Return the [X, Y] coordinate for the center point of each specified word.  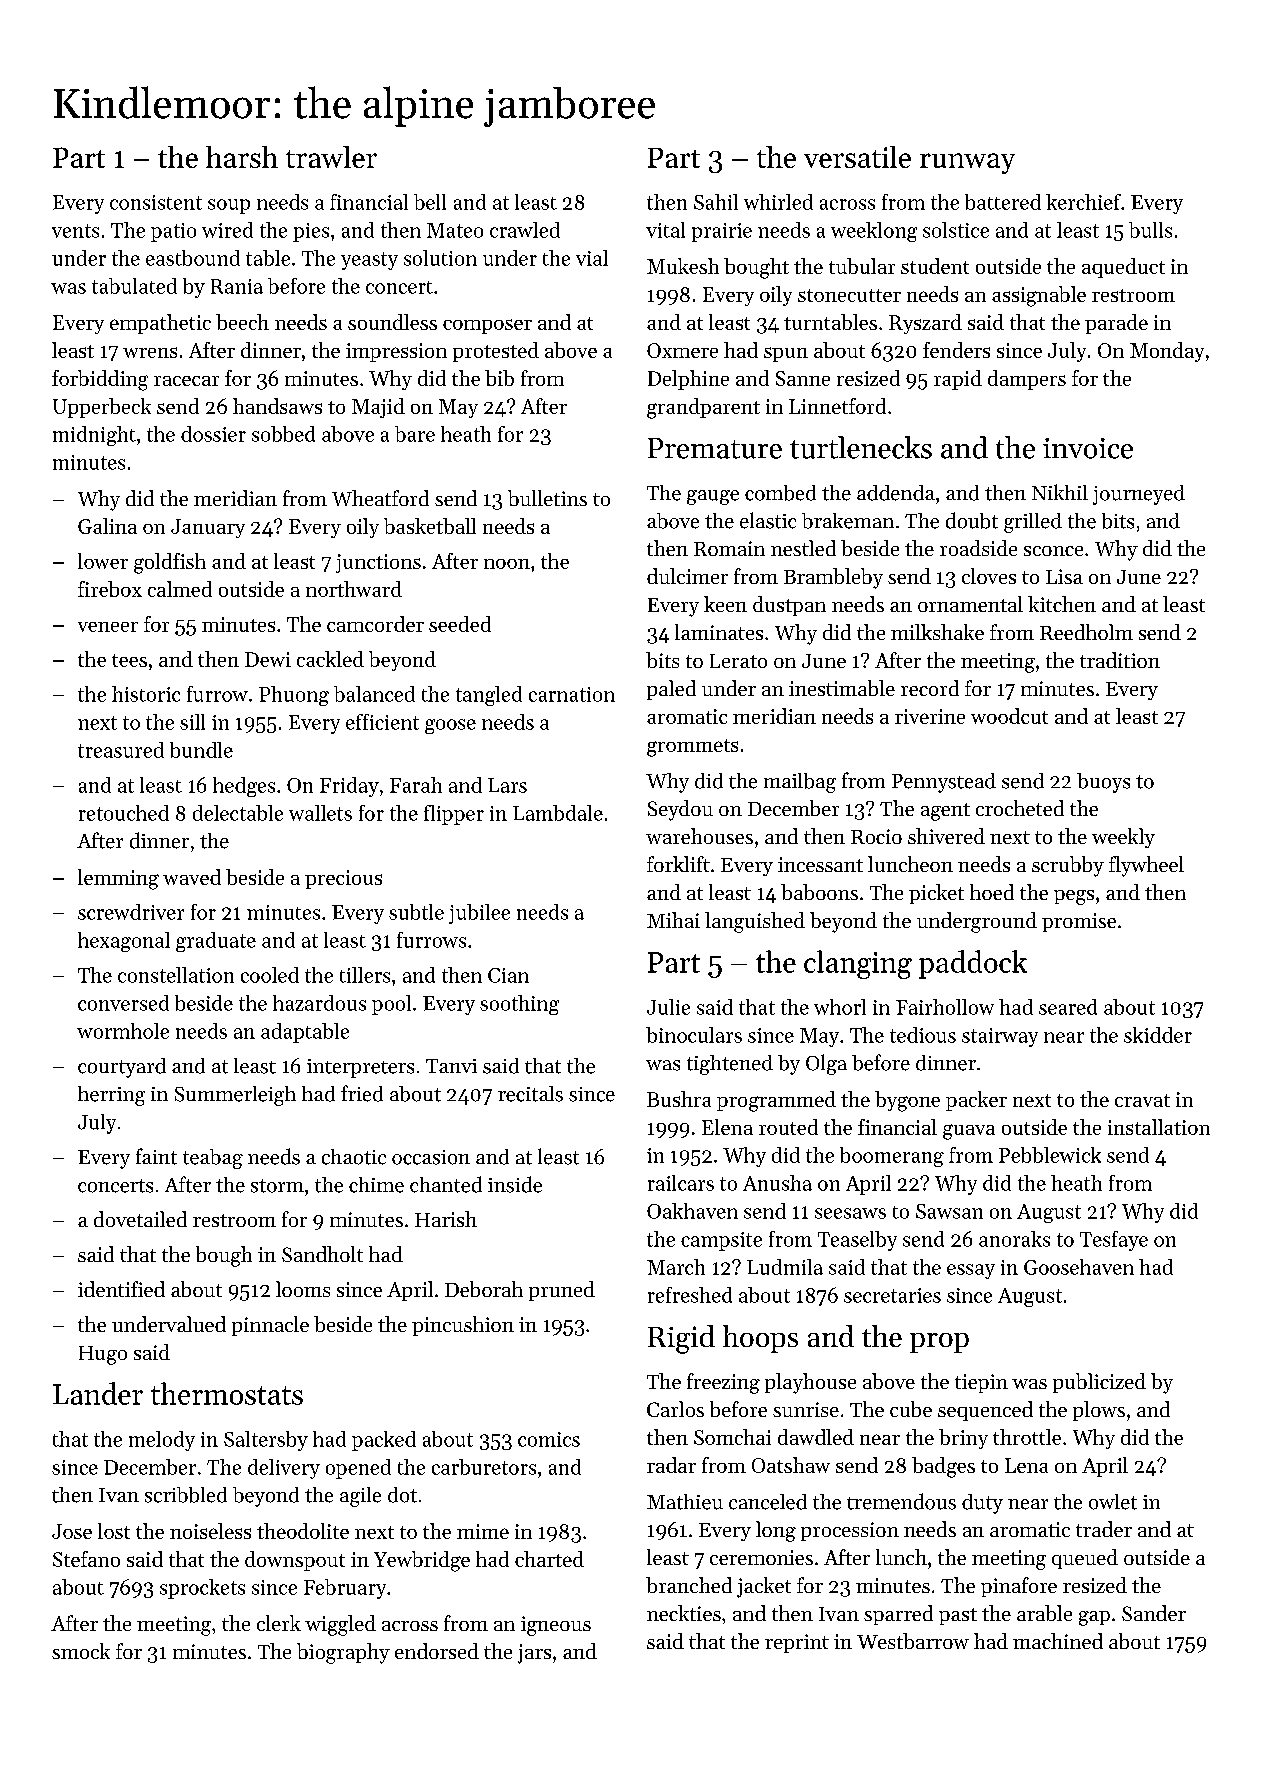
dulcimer [687, 576]
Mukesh [683, 266]
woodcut [1009, 716]
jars [534, 1654]
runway [967, 163]
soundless [392, 322]
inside [515, 1184]
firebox [110, 589]
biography [343, 1653]
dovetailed [140, 1219]
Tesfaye [1114, 1241]
